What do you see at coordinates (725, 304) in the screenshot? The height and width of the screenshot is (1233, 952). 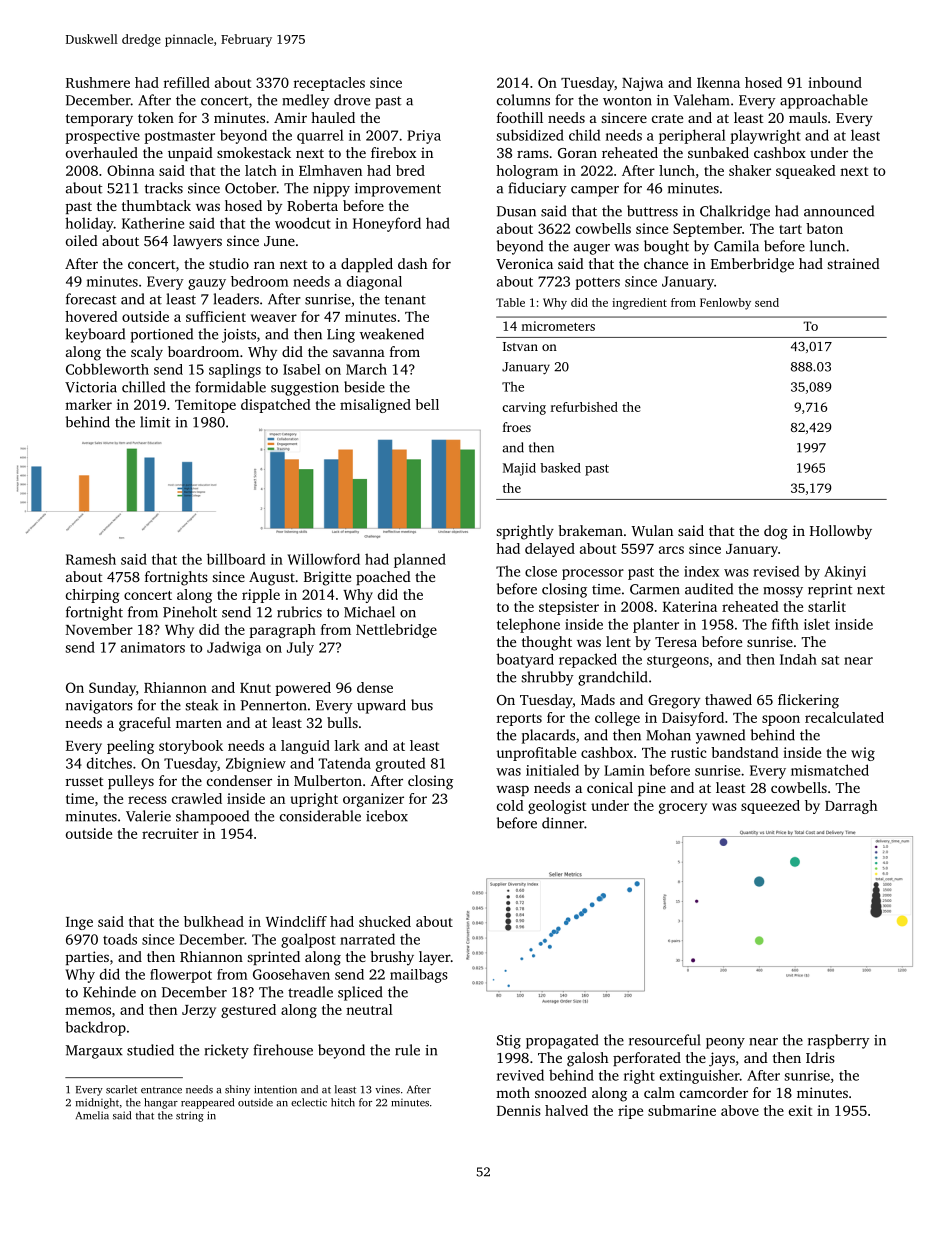 I see `Fenlowby` at bounding box center [725, 304].
